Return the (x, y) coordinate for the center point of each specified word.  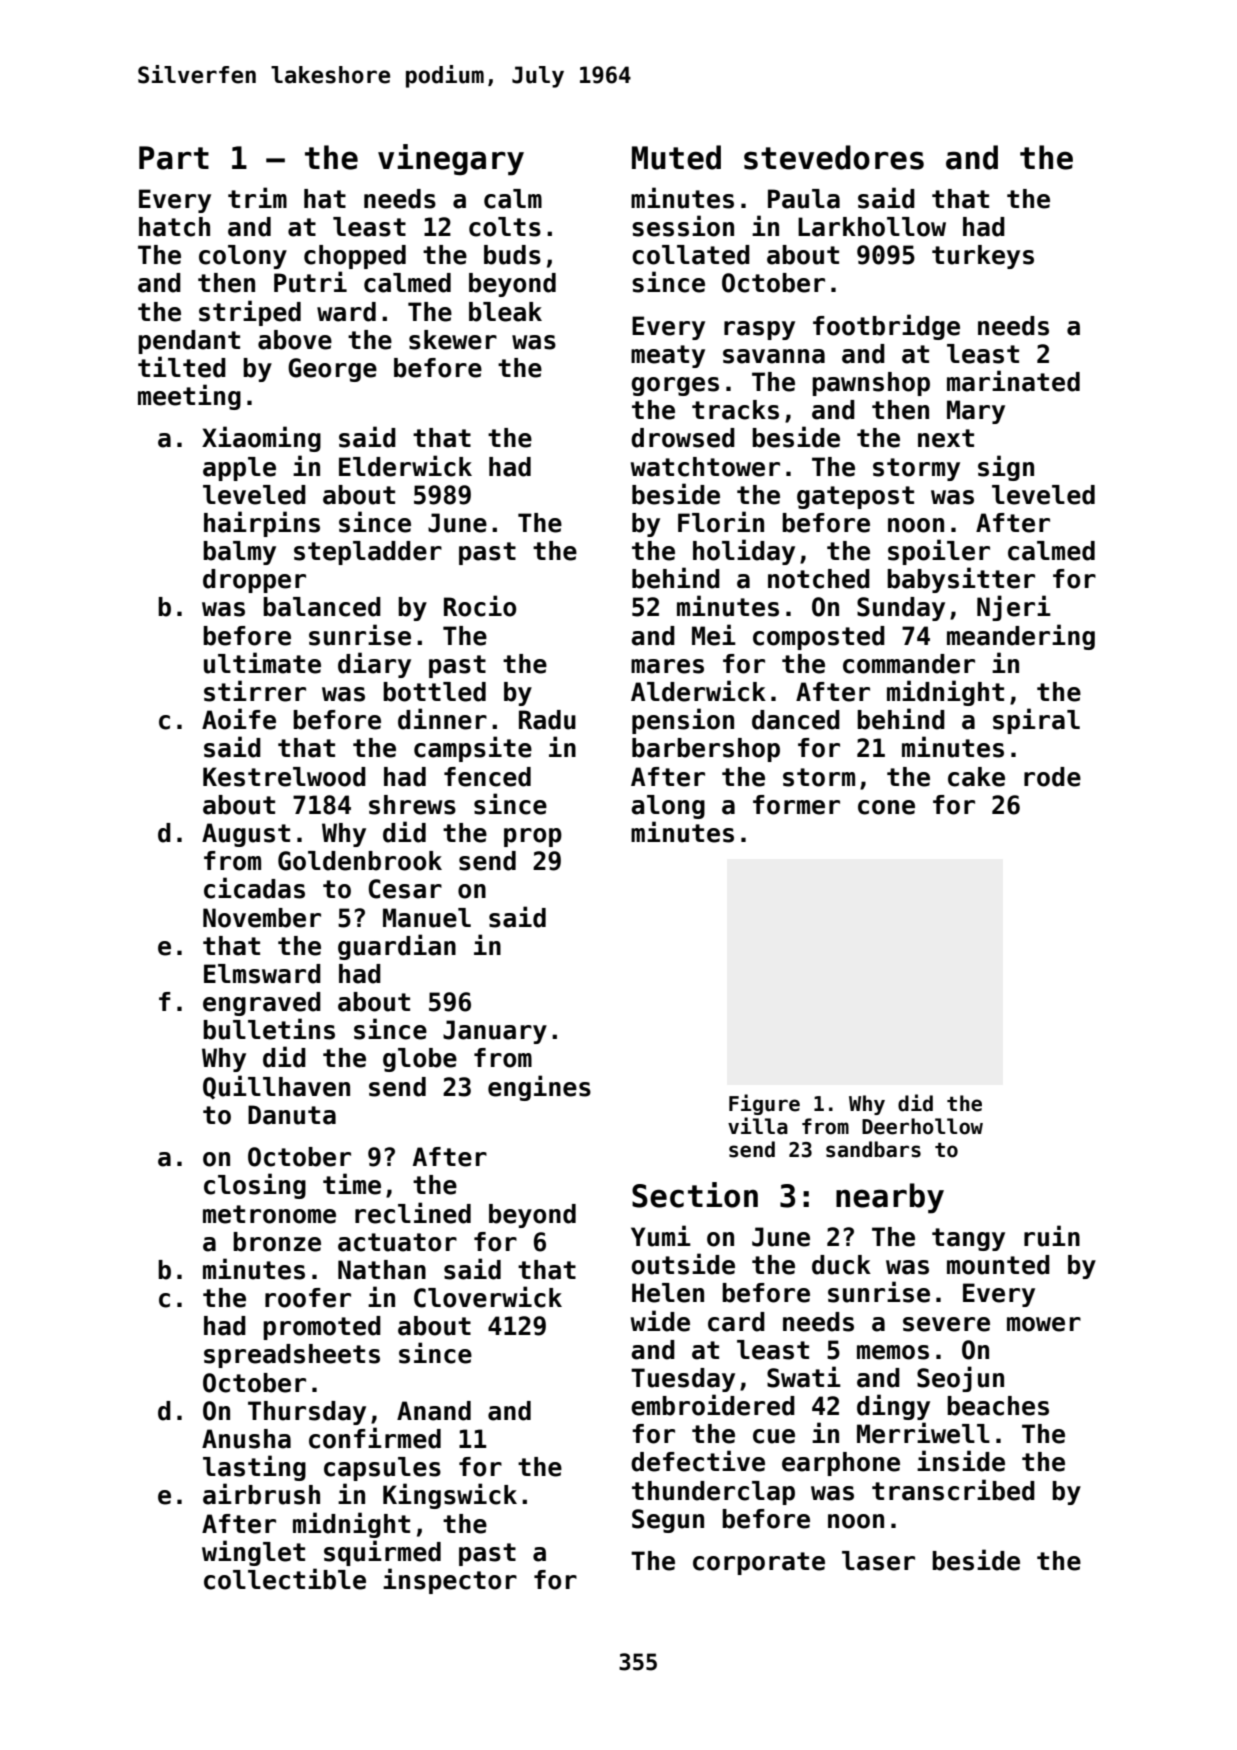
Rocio (480, 606)
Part (174, 158)
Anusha (246, 1439)
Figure (764, 1104)
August (246, 835)
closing (255, 1186)
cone (886, 807)
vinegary (451, 160)
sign (1006, 468)
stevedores (834, 157)
